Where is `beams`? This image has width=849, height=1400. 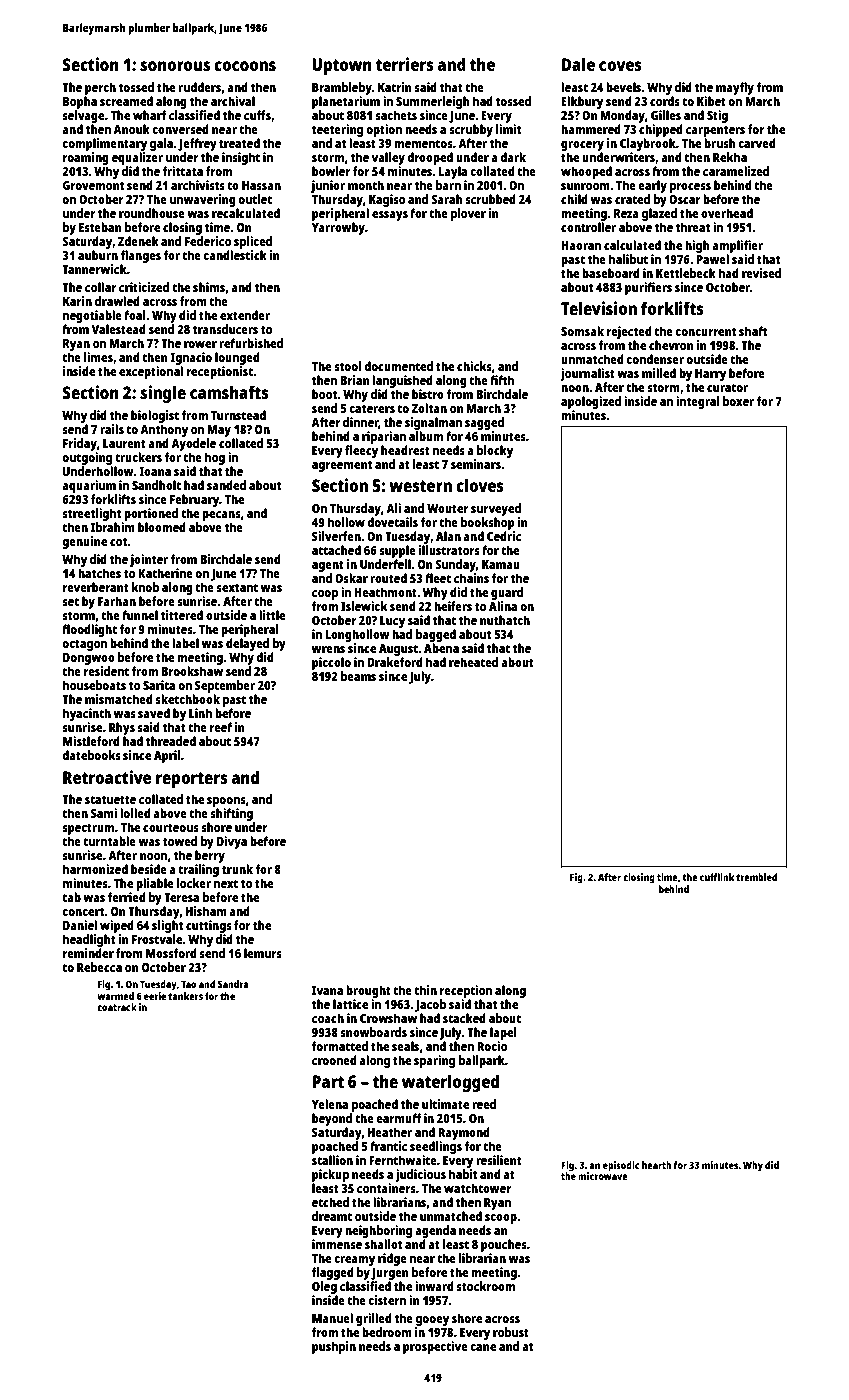
beams is located at coordinates (358, 676).
